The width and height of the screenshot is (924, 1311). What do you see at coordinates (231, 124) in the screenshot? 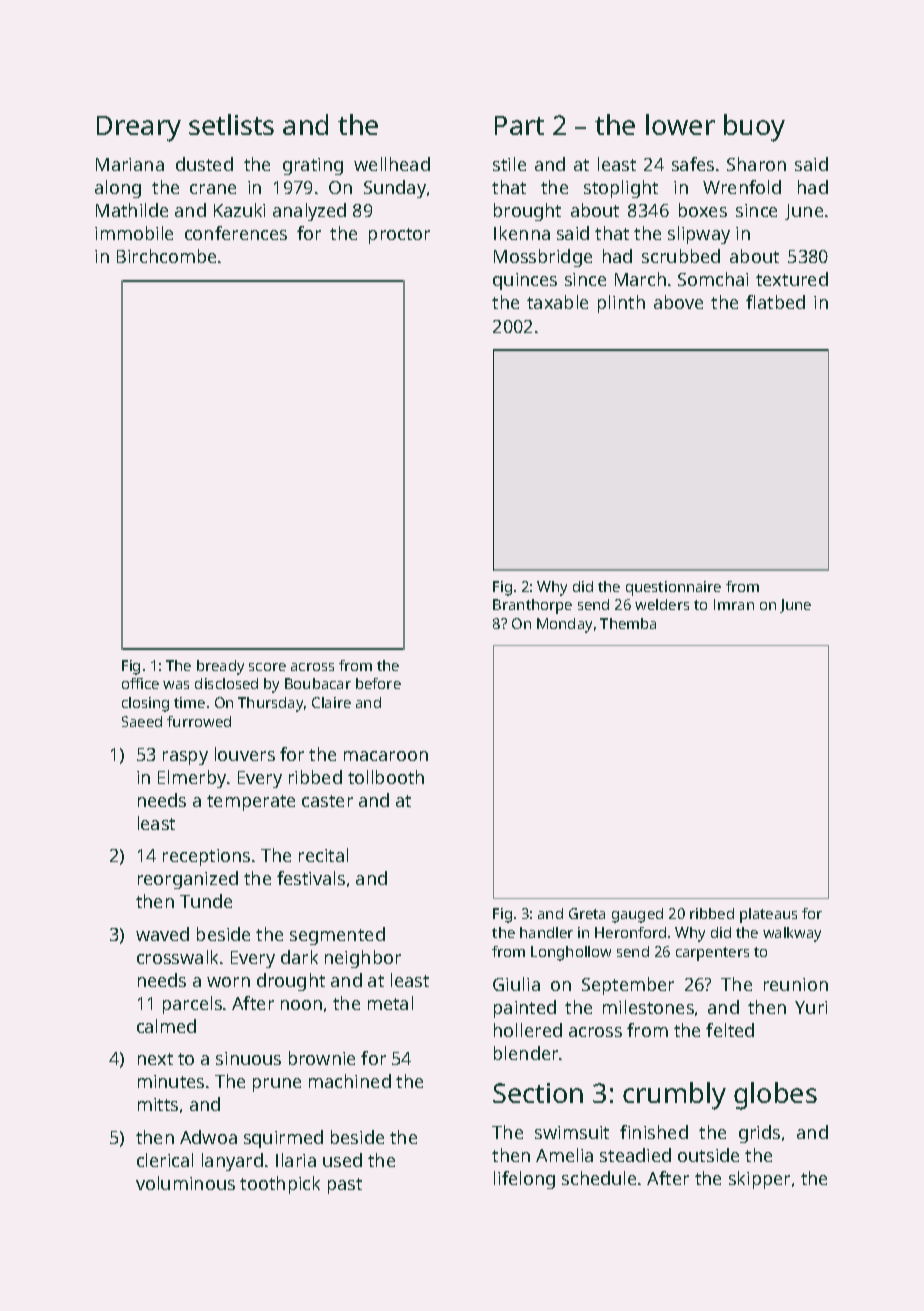
I see `setlists` at bounding box center [231, 124].
